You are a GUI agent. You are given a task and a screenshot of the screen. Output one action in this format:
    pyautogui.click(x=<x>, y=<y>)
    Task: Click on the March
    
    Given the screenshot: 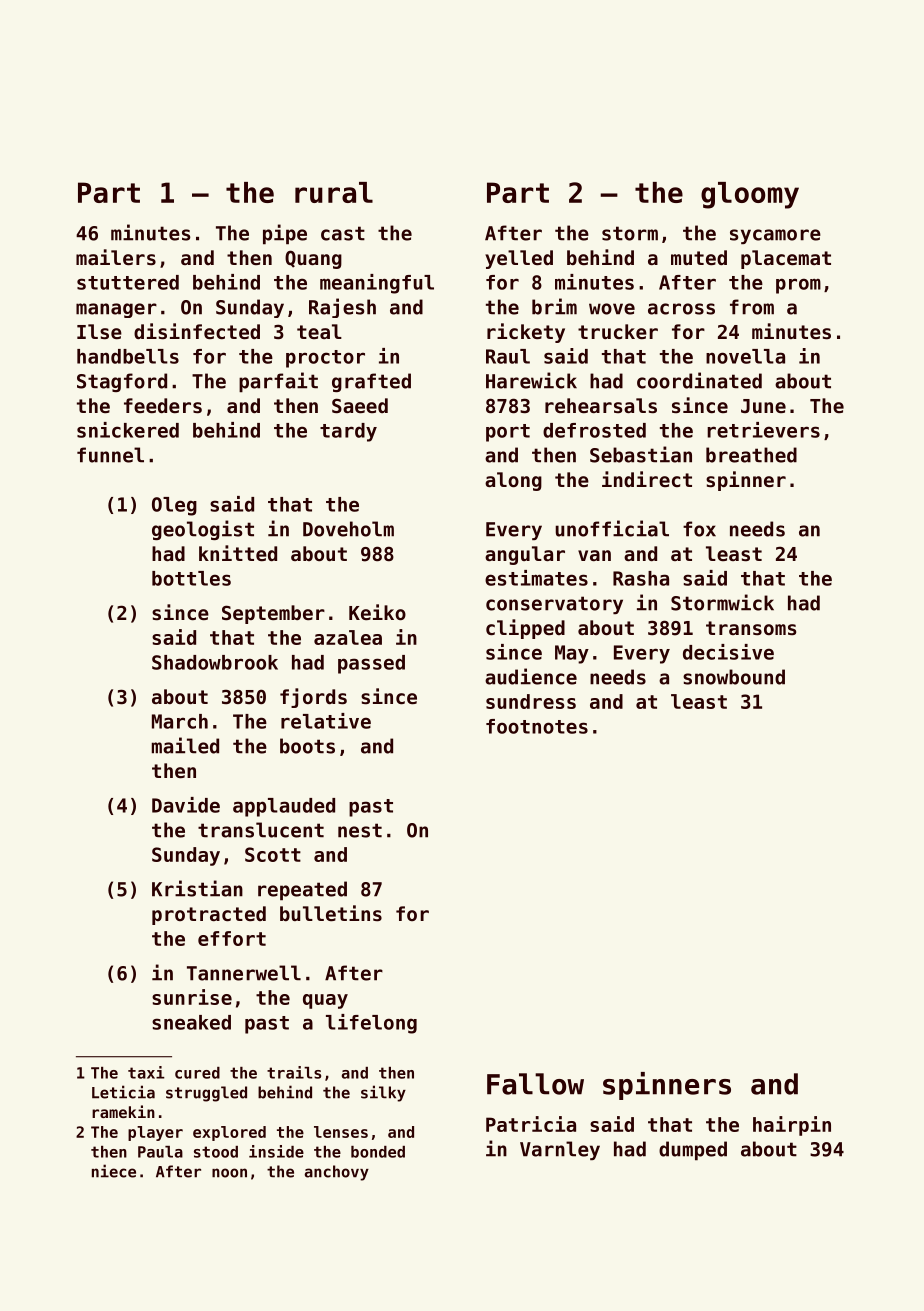 What is the action you would take?
    pyautogui.click(x=180, y=721)
